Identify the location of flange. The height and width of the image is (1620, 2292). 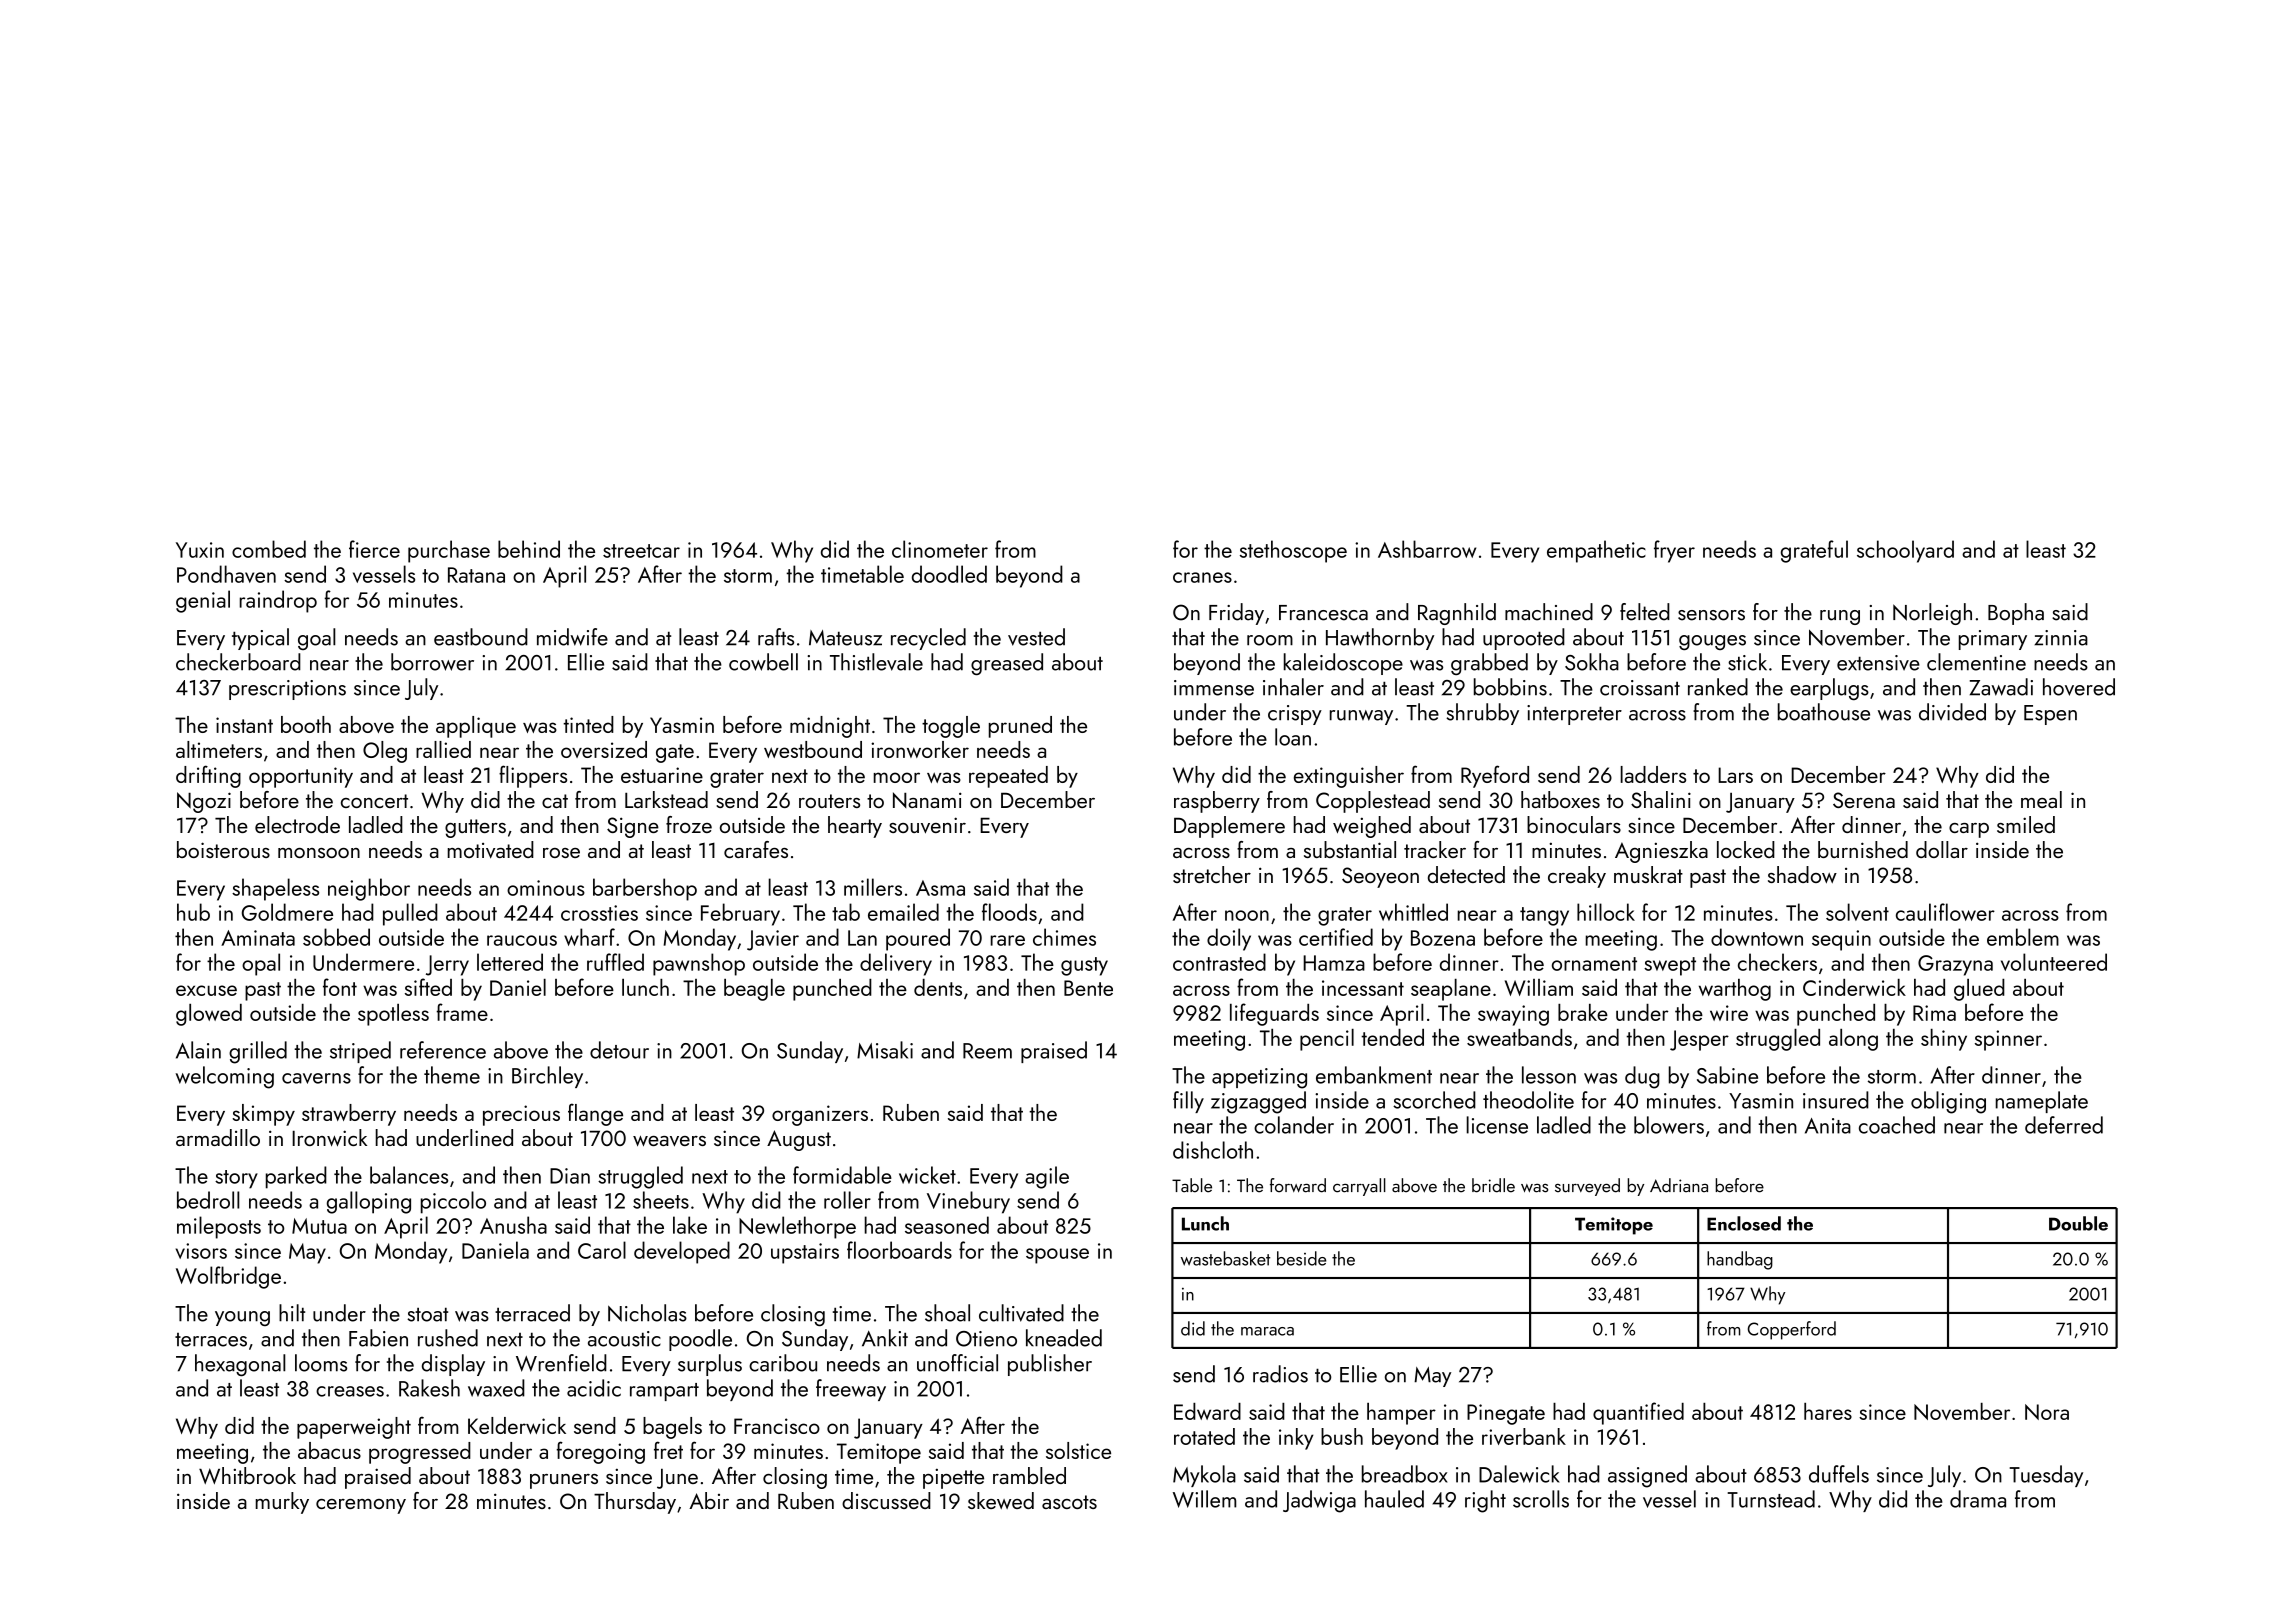
(595, 1114).
